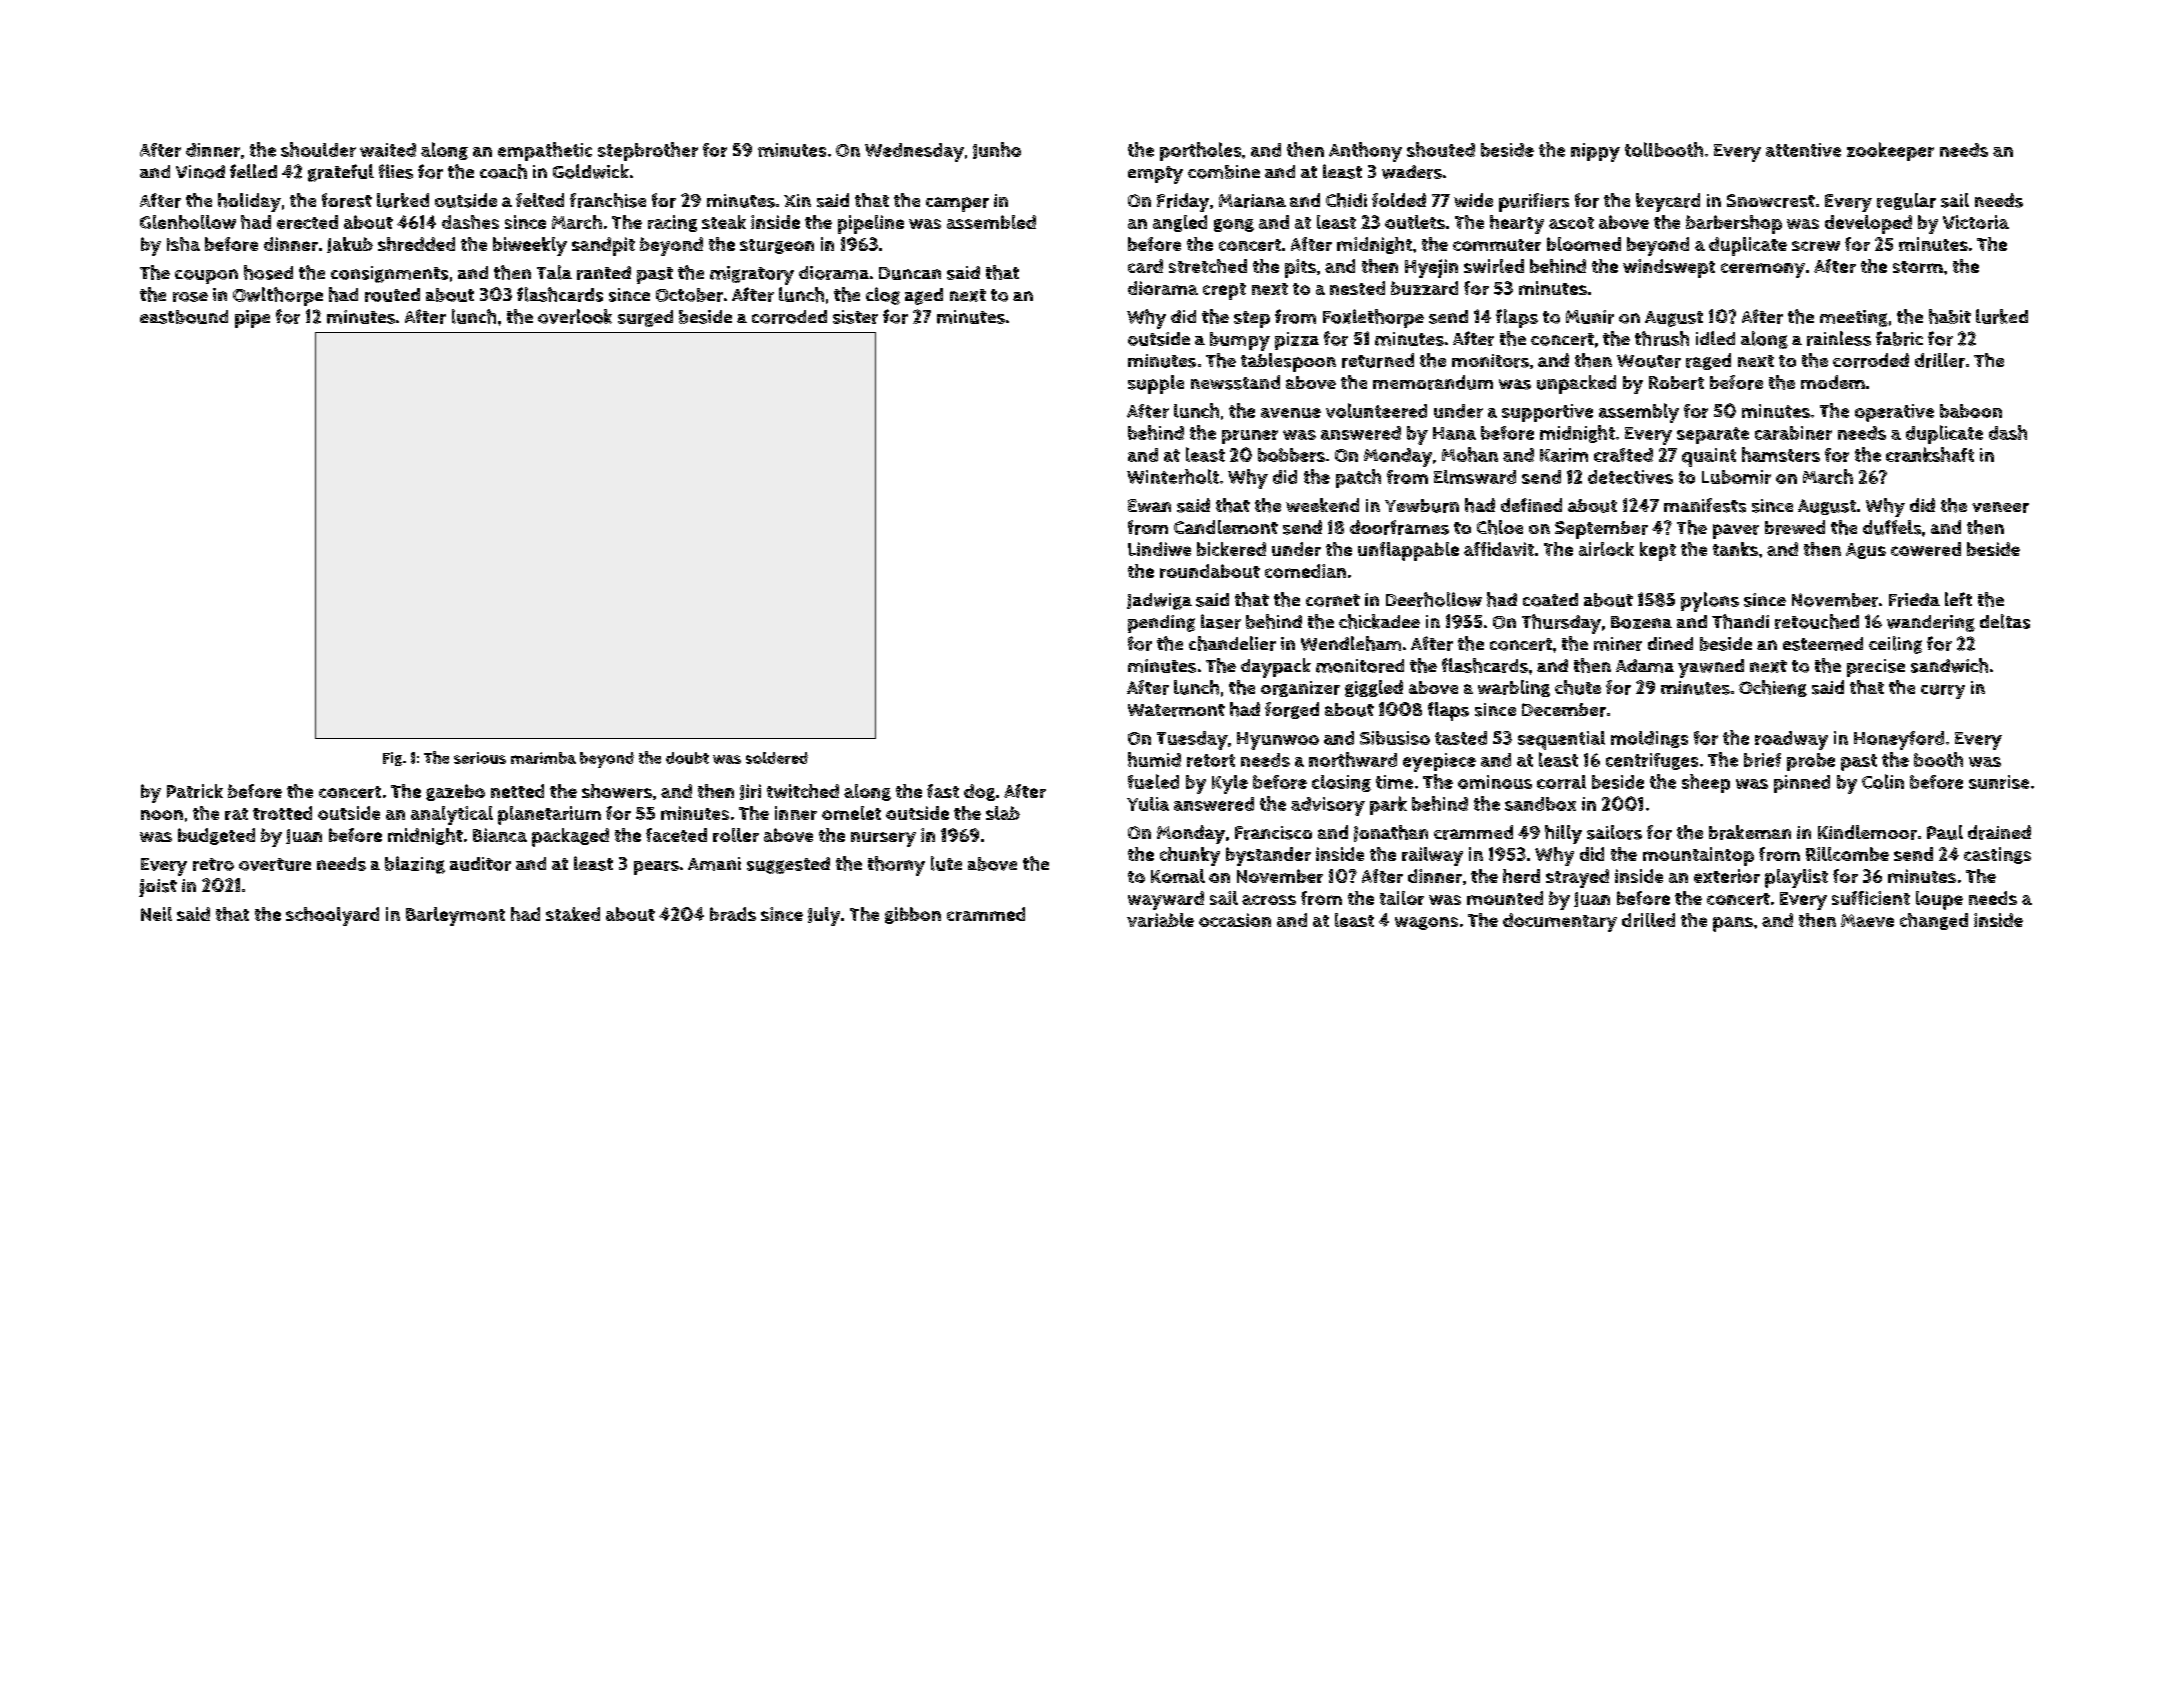  Describe the element at coordinates (543, 758) in the page. I see `marimba` at that location.
